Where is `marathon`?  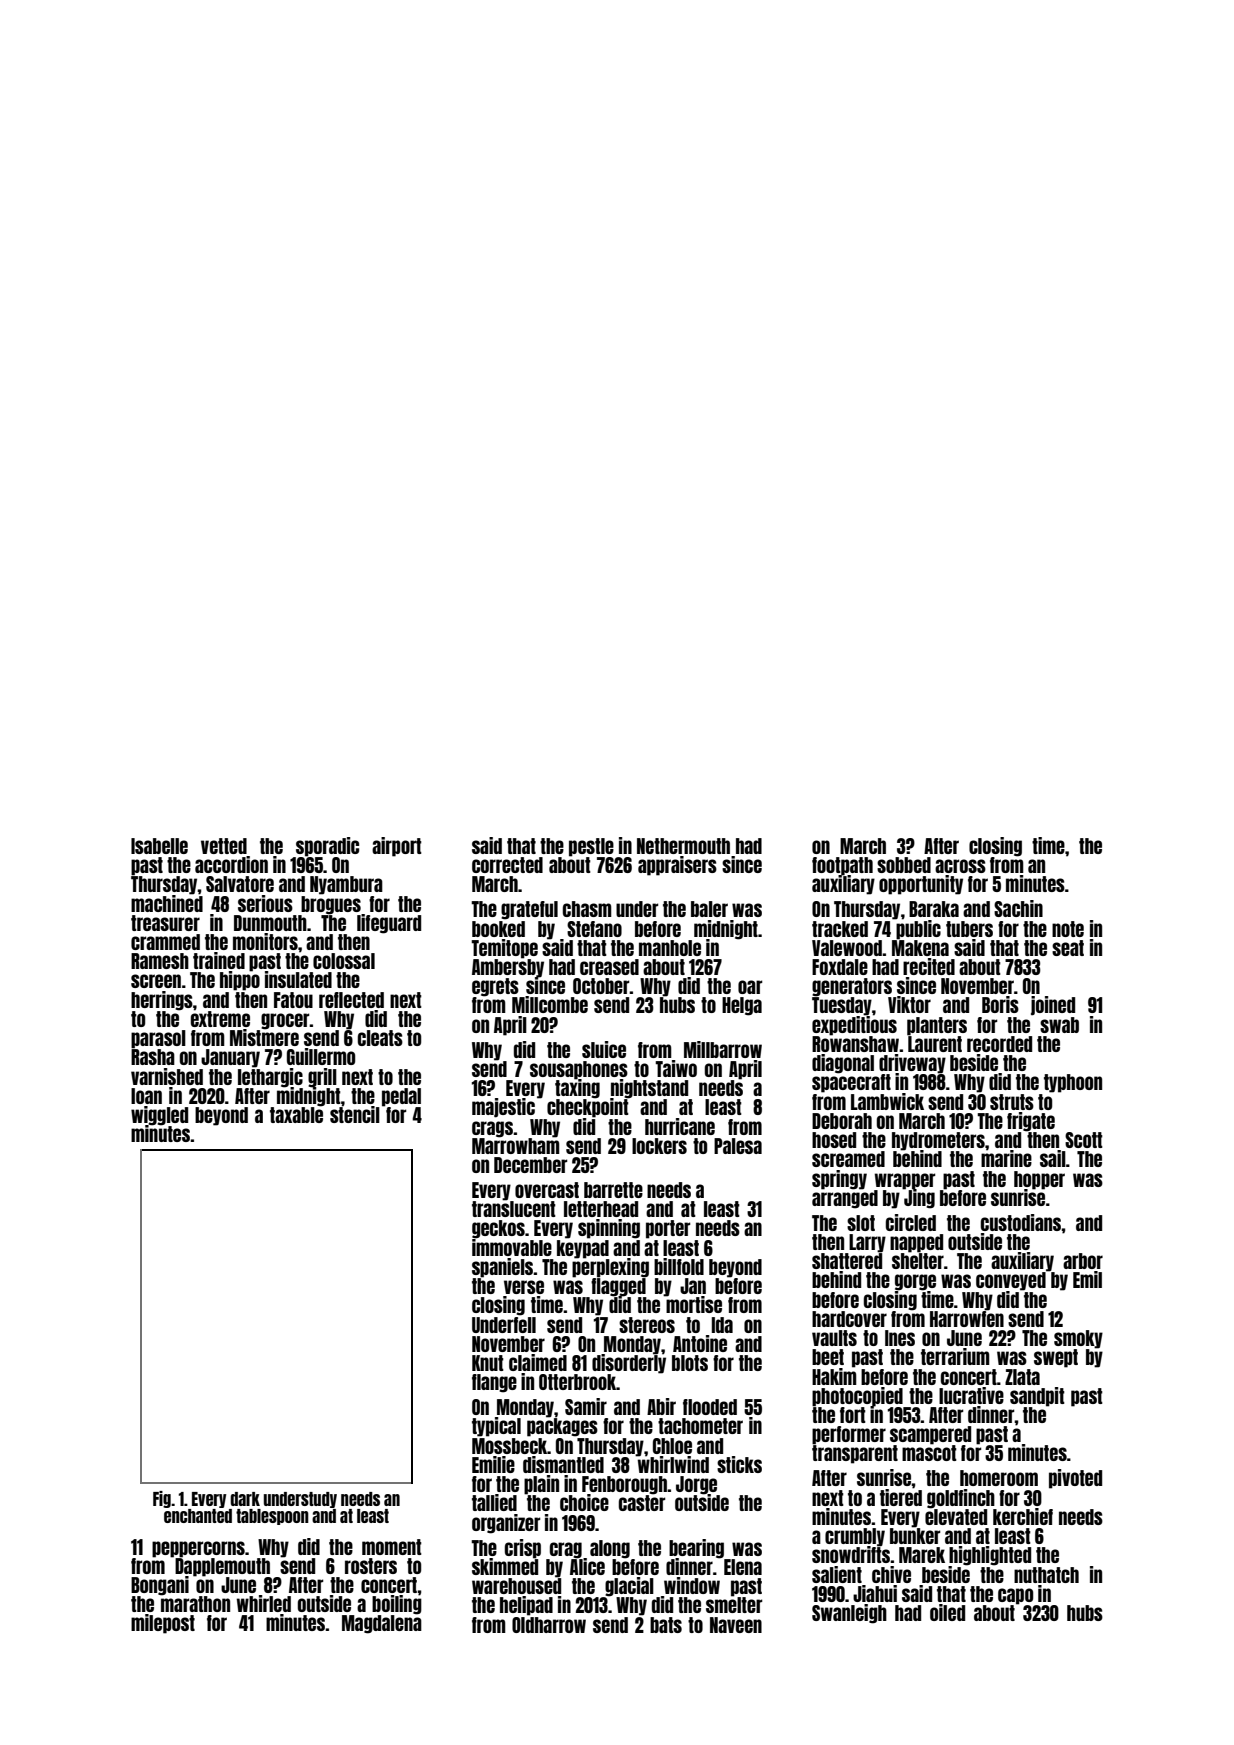 marathon is located at coordinates (195, 1604).
